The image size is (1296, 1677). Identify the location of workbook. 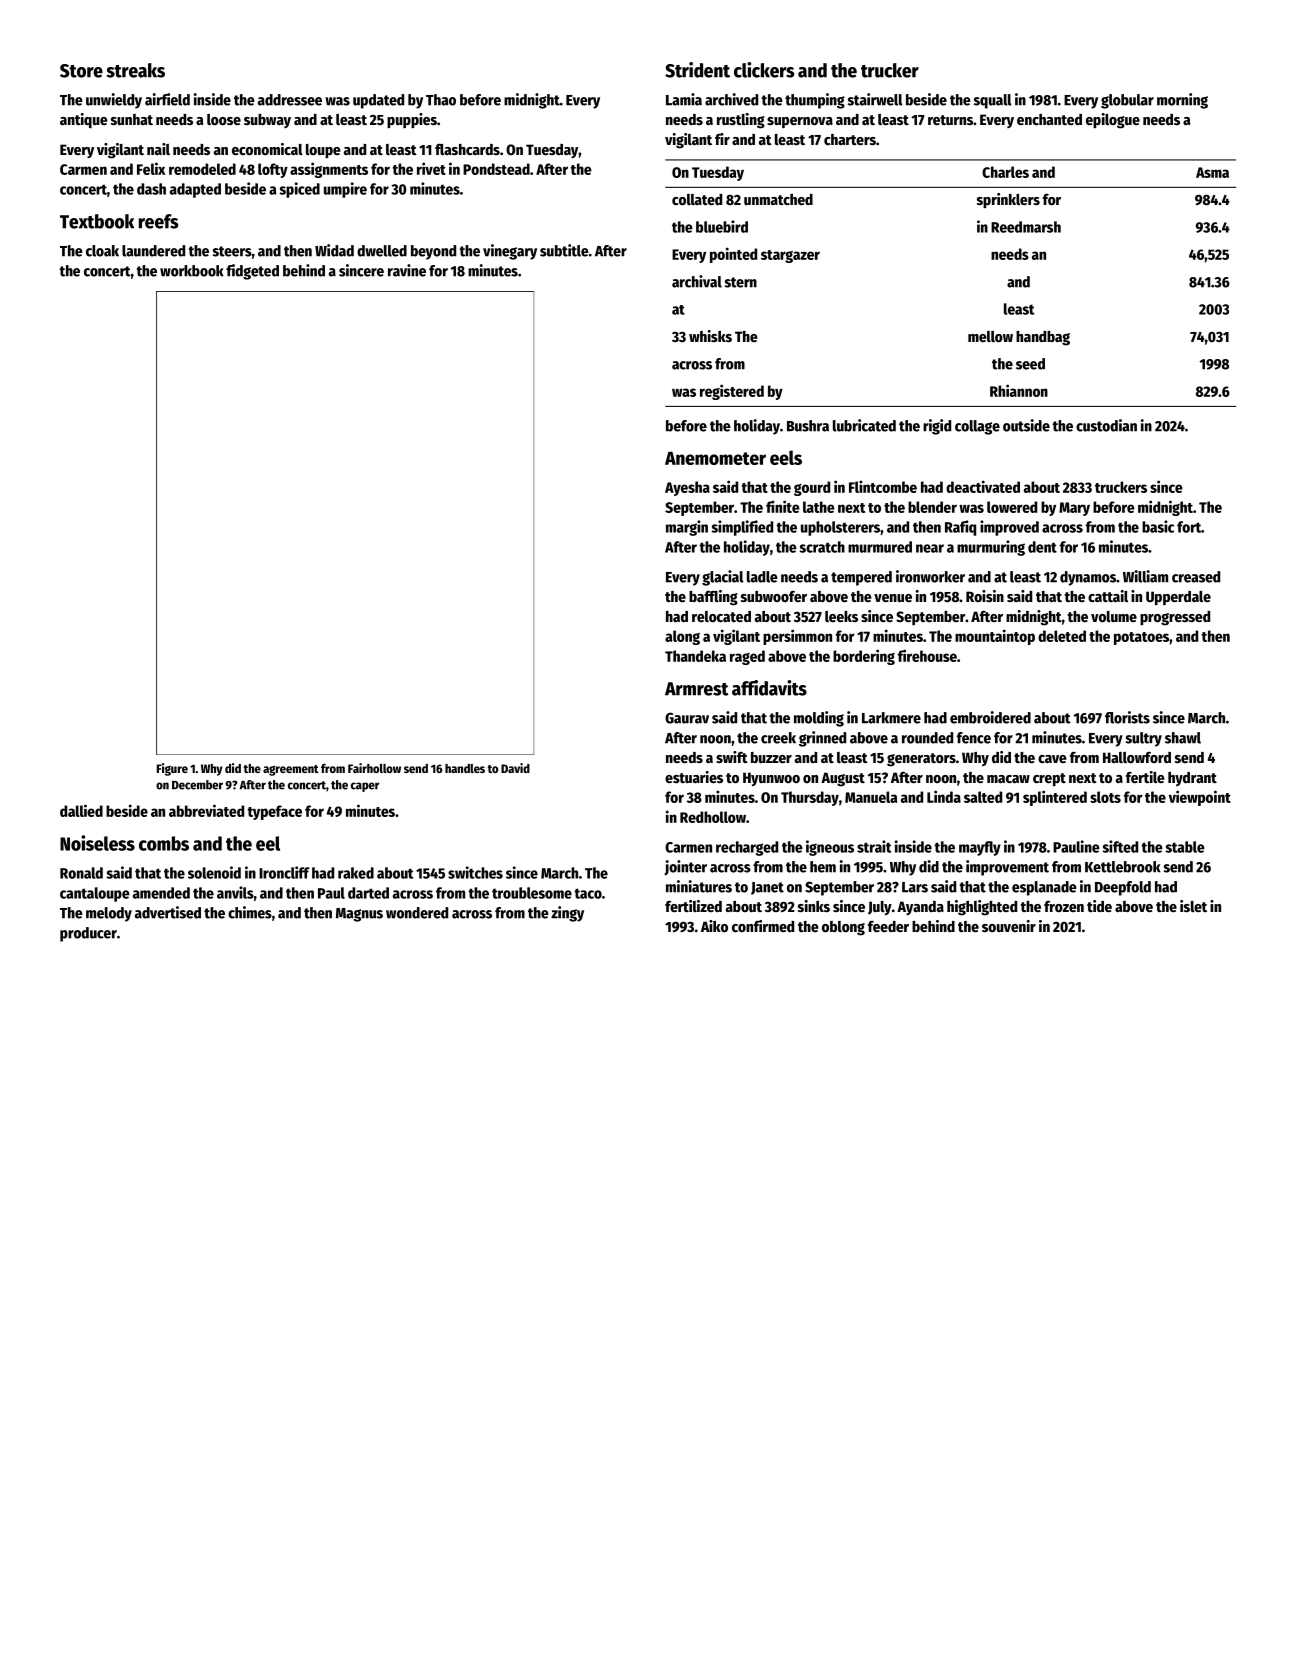
(192, 271).
